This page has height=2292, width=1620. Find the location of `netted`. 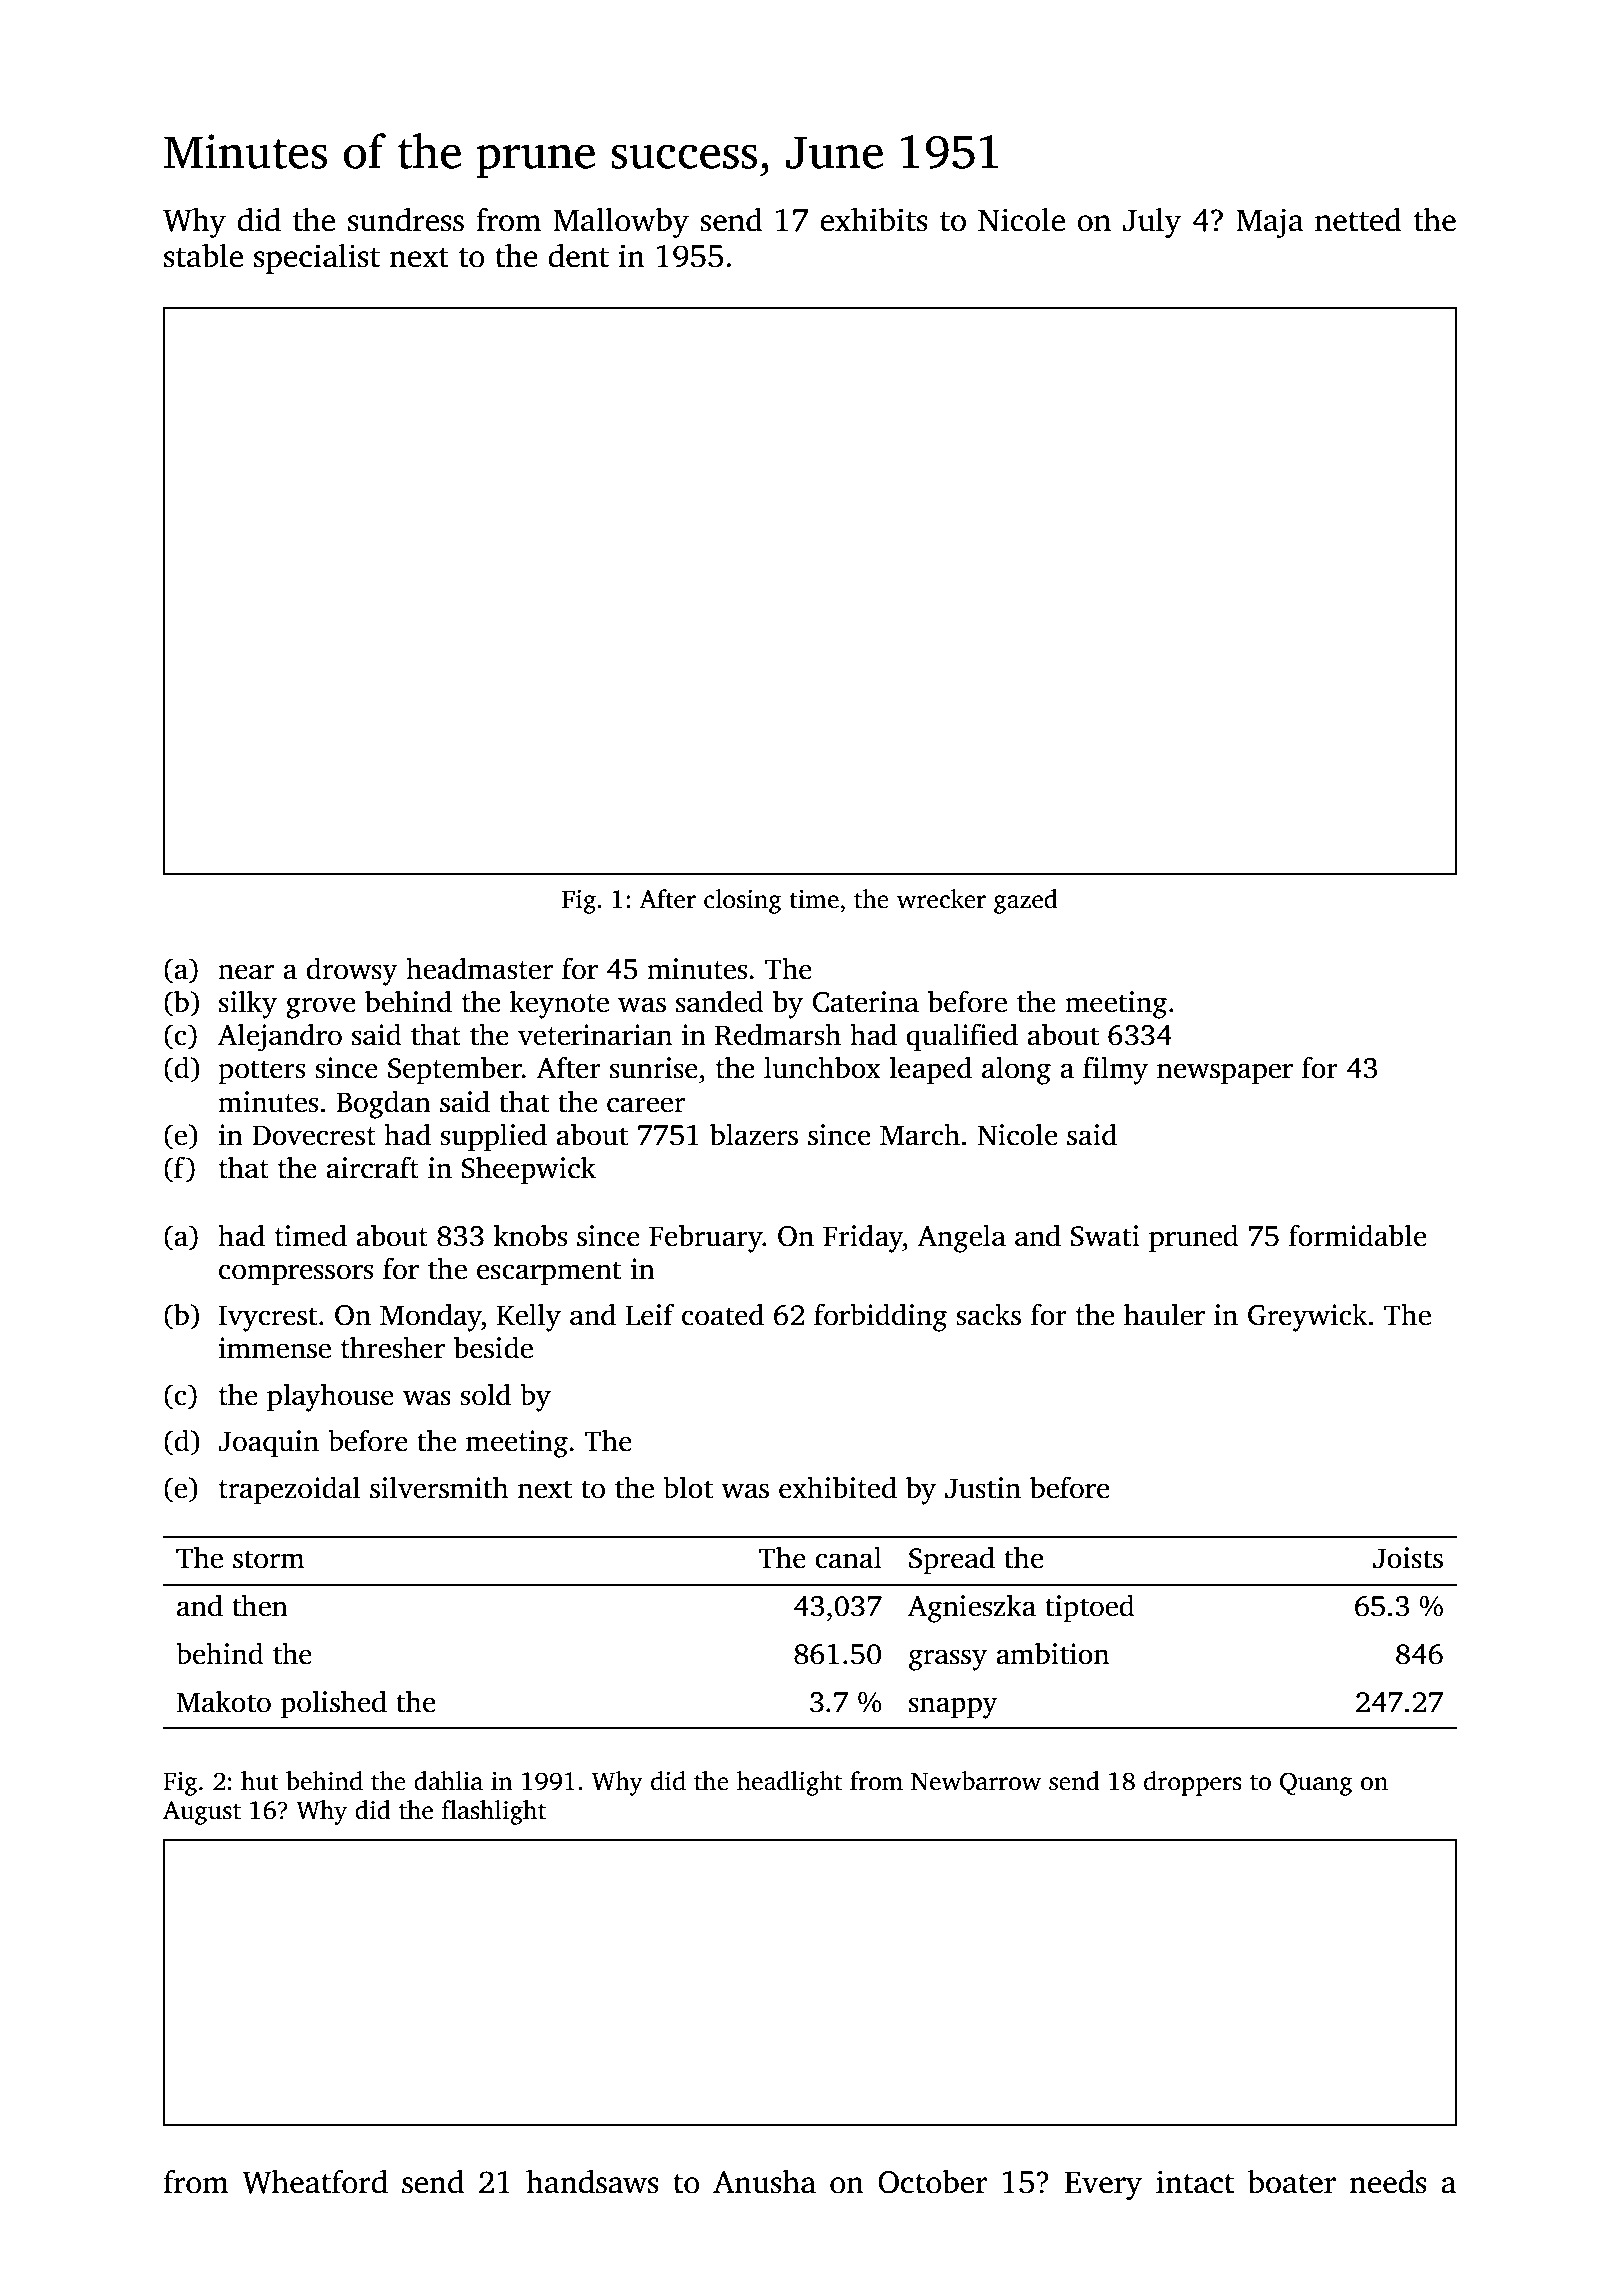

netted is located at coordinates (1358, 220).
